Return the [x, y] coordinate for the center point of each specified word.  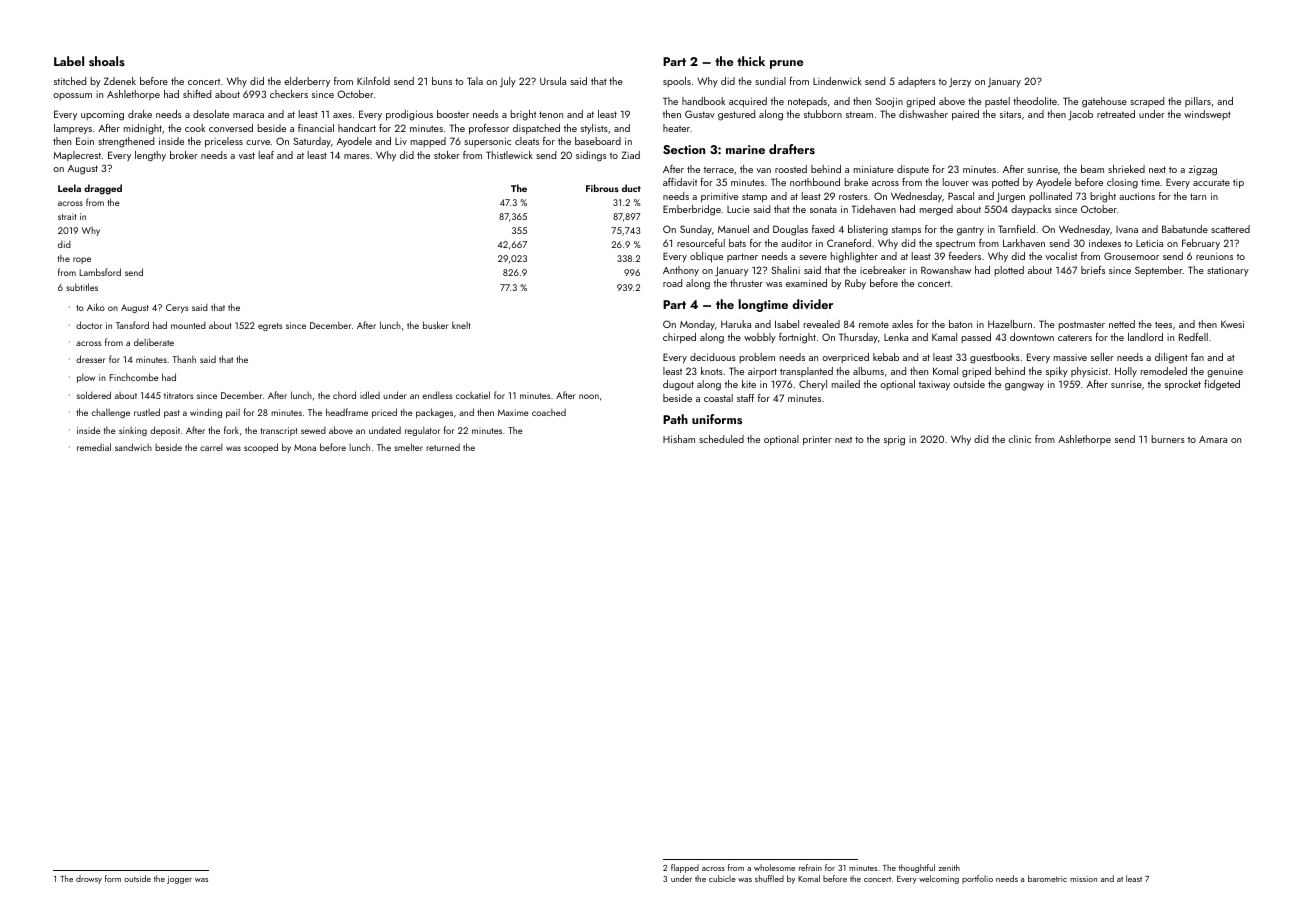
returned [443, 447]
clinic [1020, 439]
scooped [261, 448]
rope [82, 260]
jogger [179, 880]
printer [817, 440]
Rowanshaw [946, 270]
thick [751, 61]
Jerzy [960, 82]
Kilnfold [373, 81]
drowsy [89, 879]
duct [631, 188]
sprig [894, 441]
